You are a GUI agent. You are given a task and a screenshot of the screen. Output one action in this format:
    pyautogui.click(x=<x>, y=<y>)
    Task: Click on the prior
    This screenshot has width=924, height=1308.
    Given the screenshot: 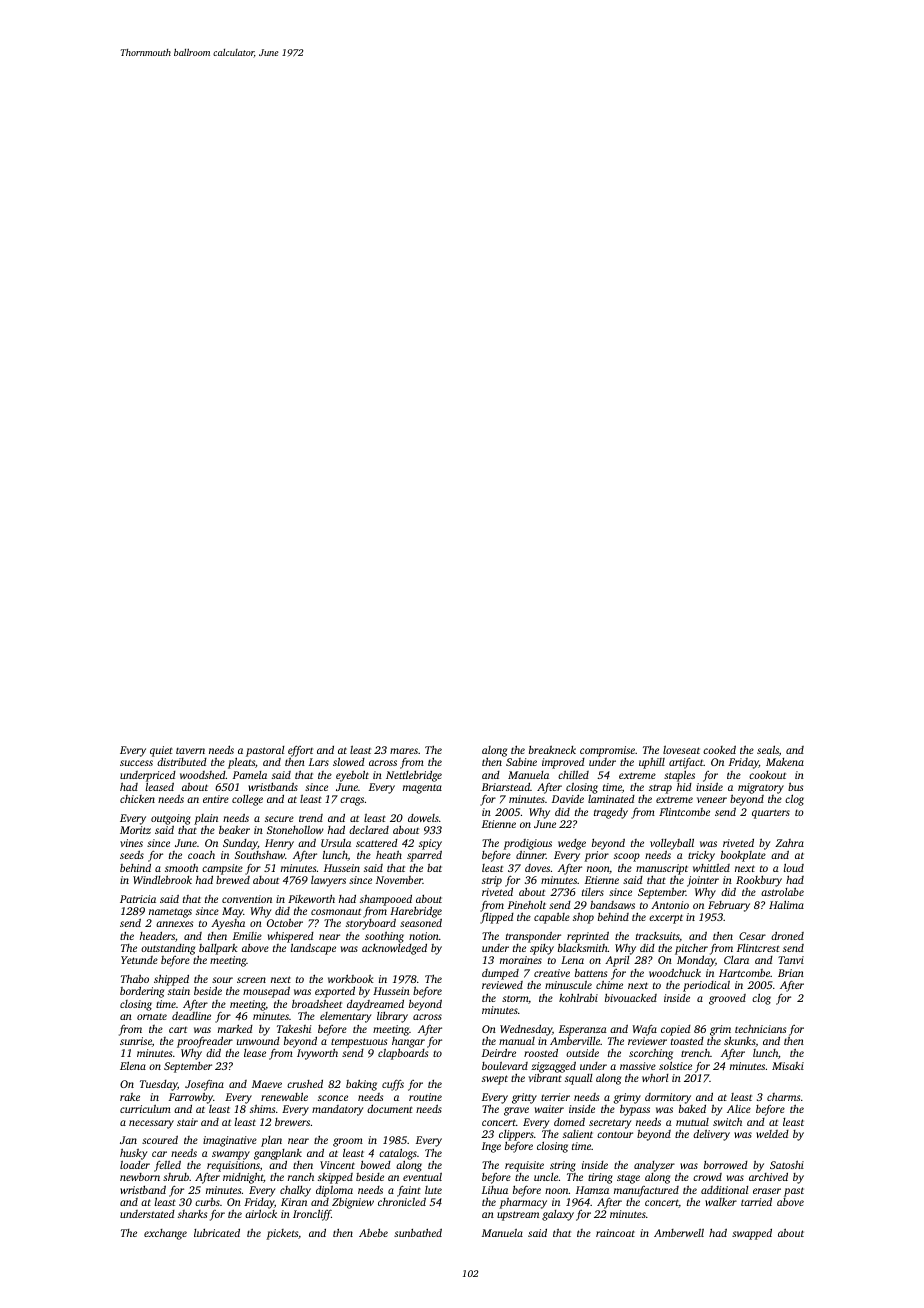 What is the action you would take?
    pyautogui.click(x=596, y=856)
